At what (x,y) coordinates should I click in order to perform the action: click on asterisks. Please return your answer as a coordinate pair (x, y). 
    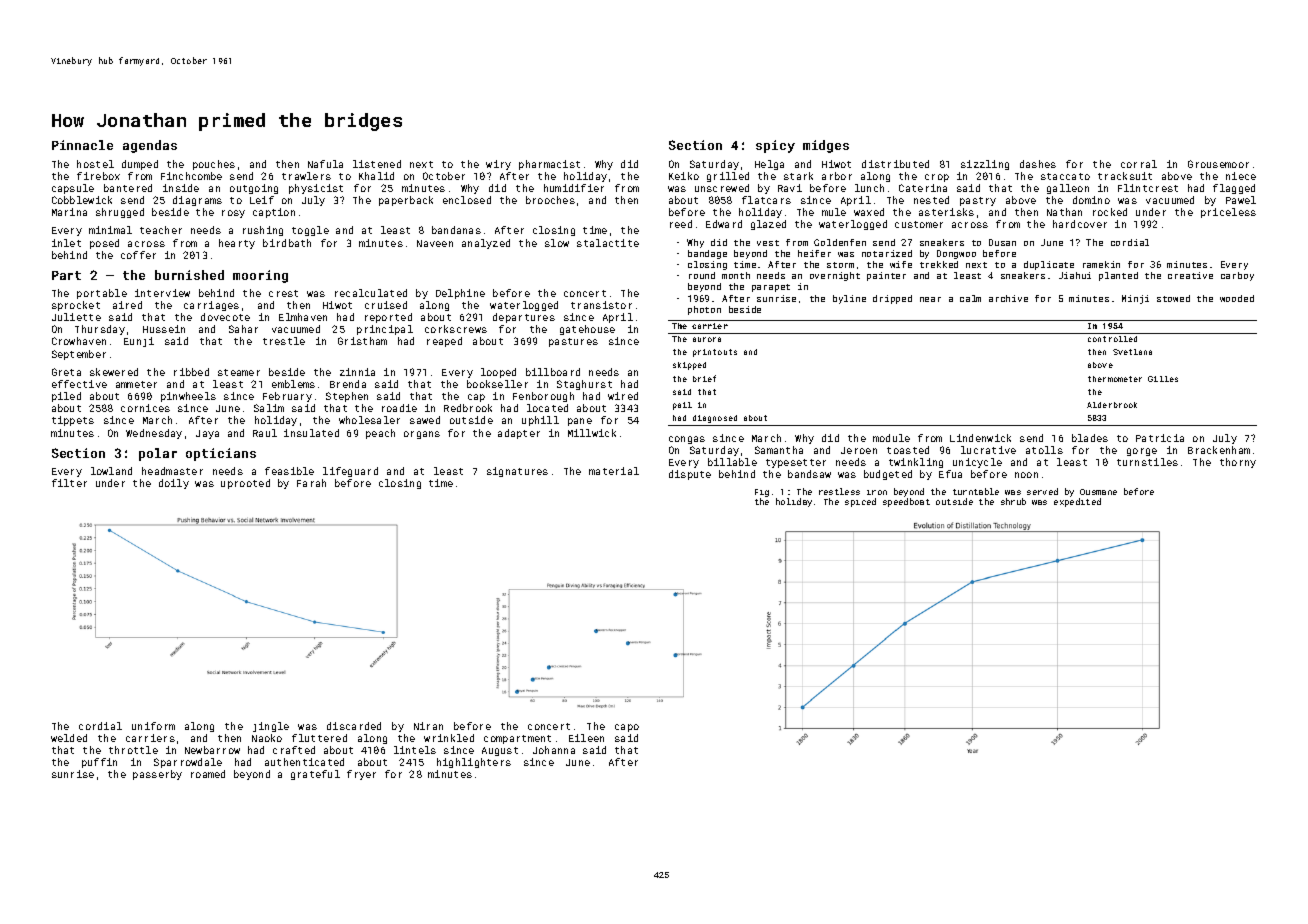
    Looking at the image, I should click on (946, 212).
